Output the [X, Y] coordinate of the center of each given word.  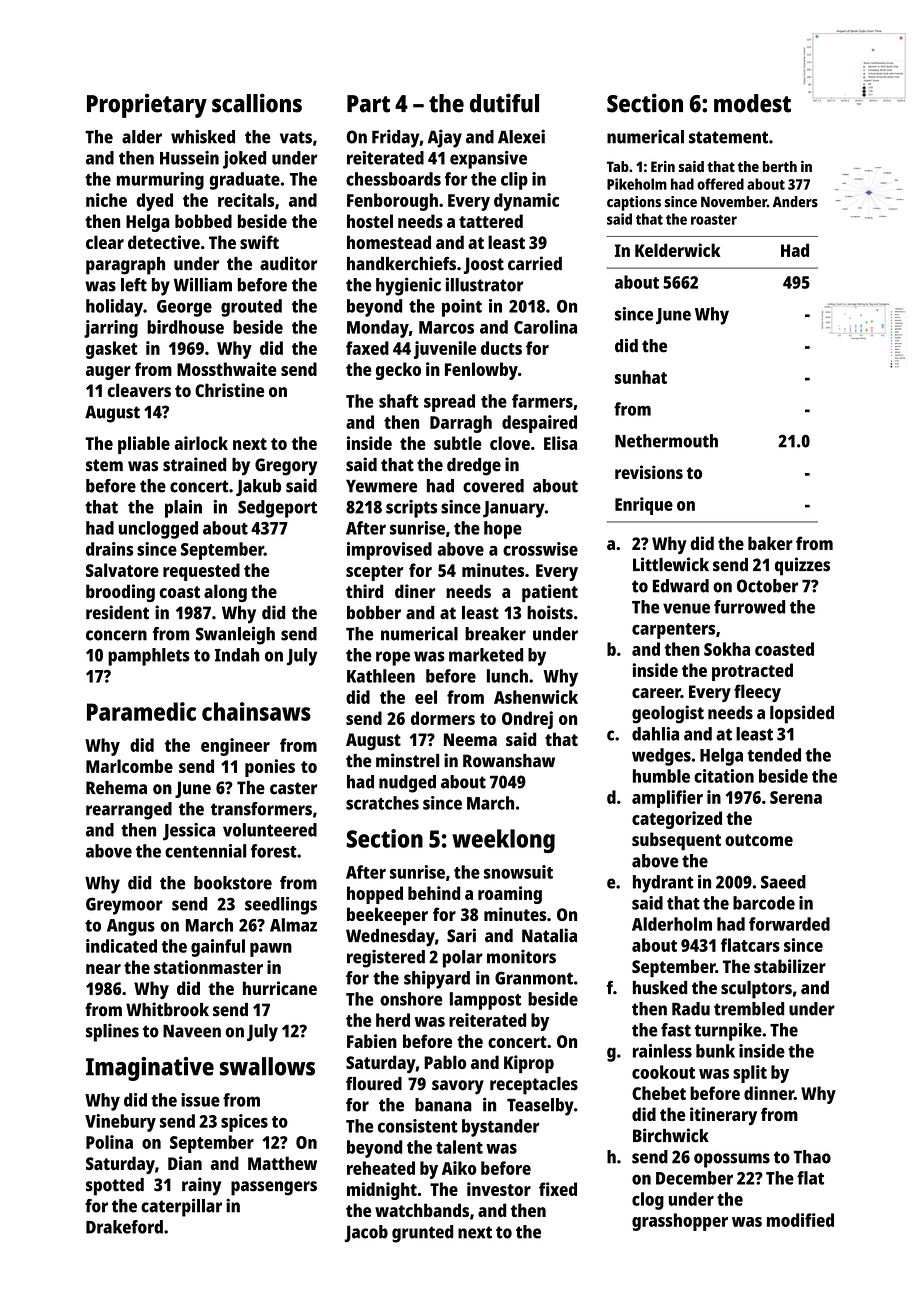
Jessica [189, 832]
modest [752, 103]
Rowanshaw [509, 761]
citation [724, 776]
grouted [251, 308]
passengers [274, 1188]
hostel [370, 221]
